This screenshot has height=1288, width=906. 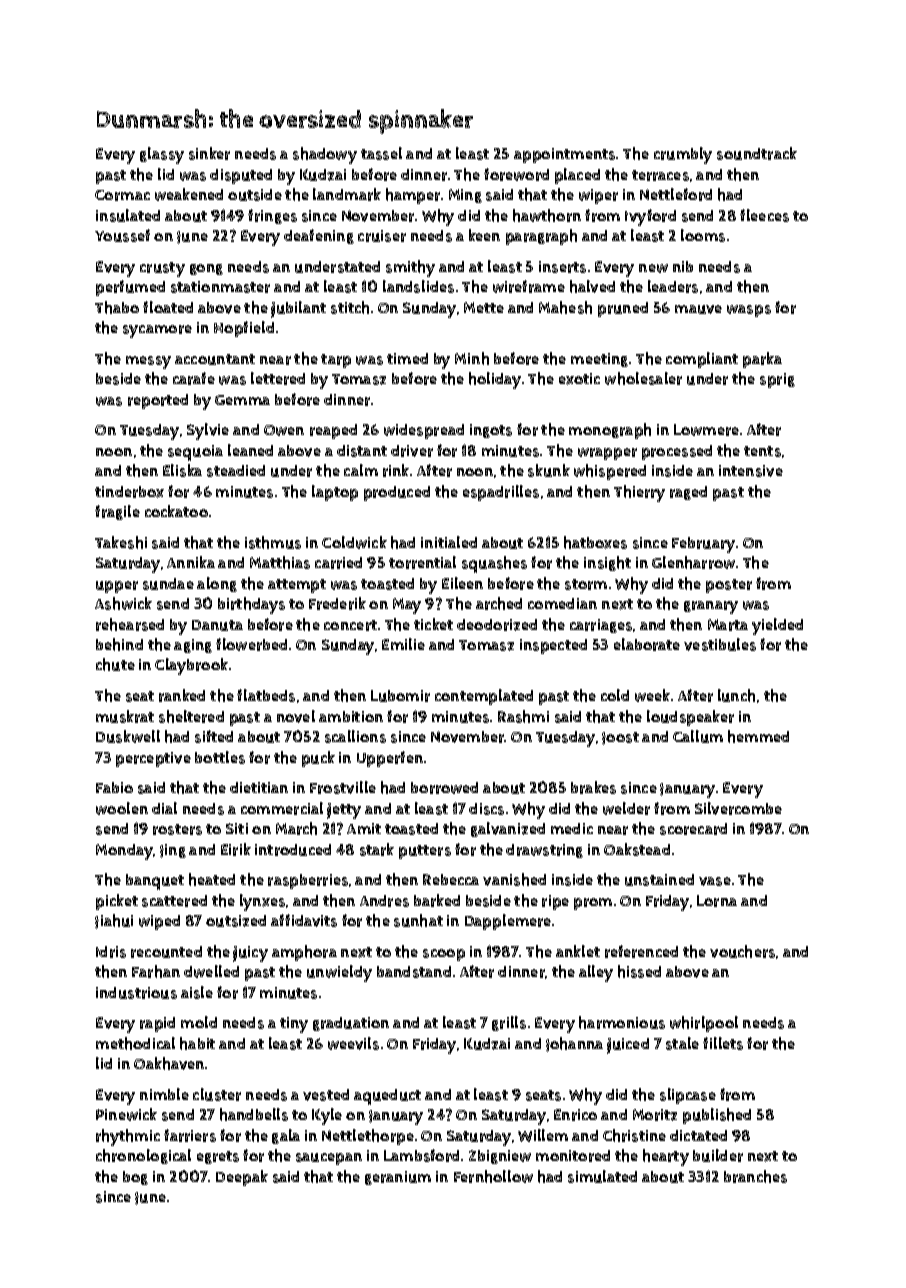 I want to click on Lubomir, so click(x=400, y=696).
